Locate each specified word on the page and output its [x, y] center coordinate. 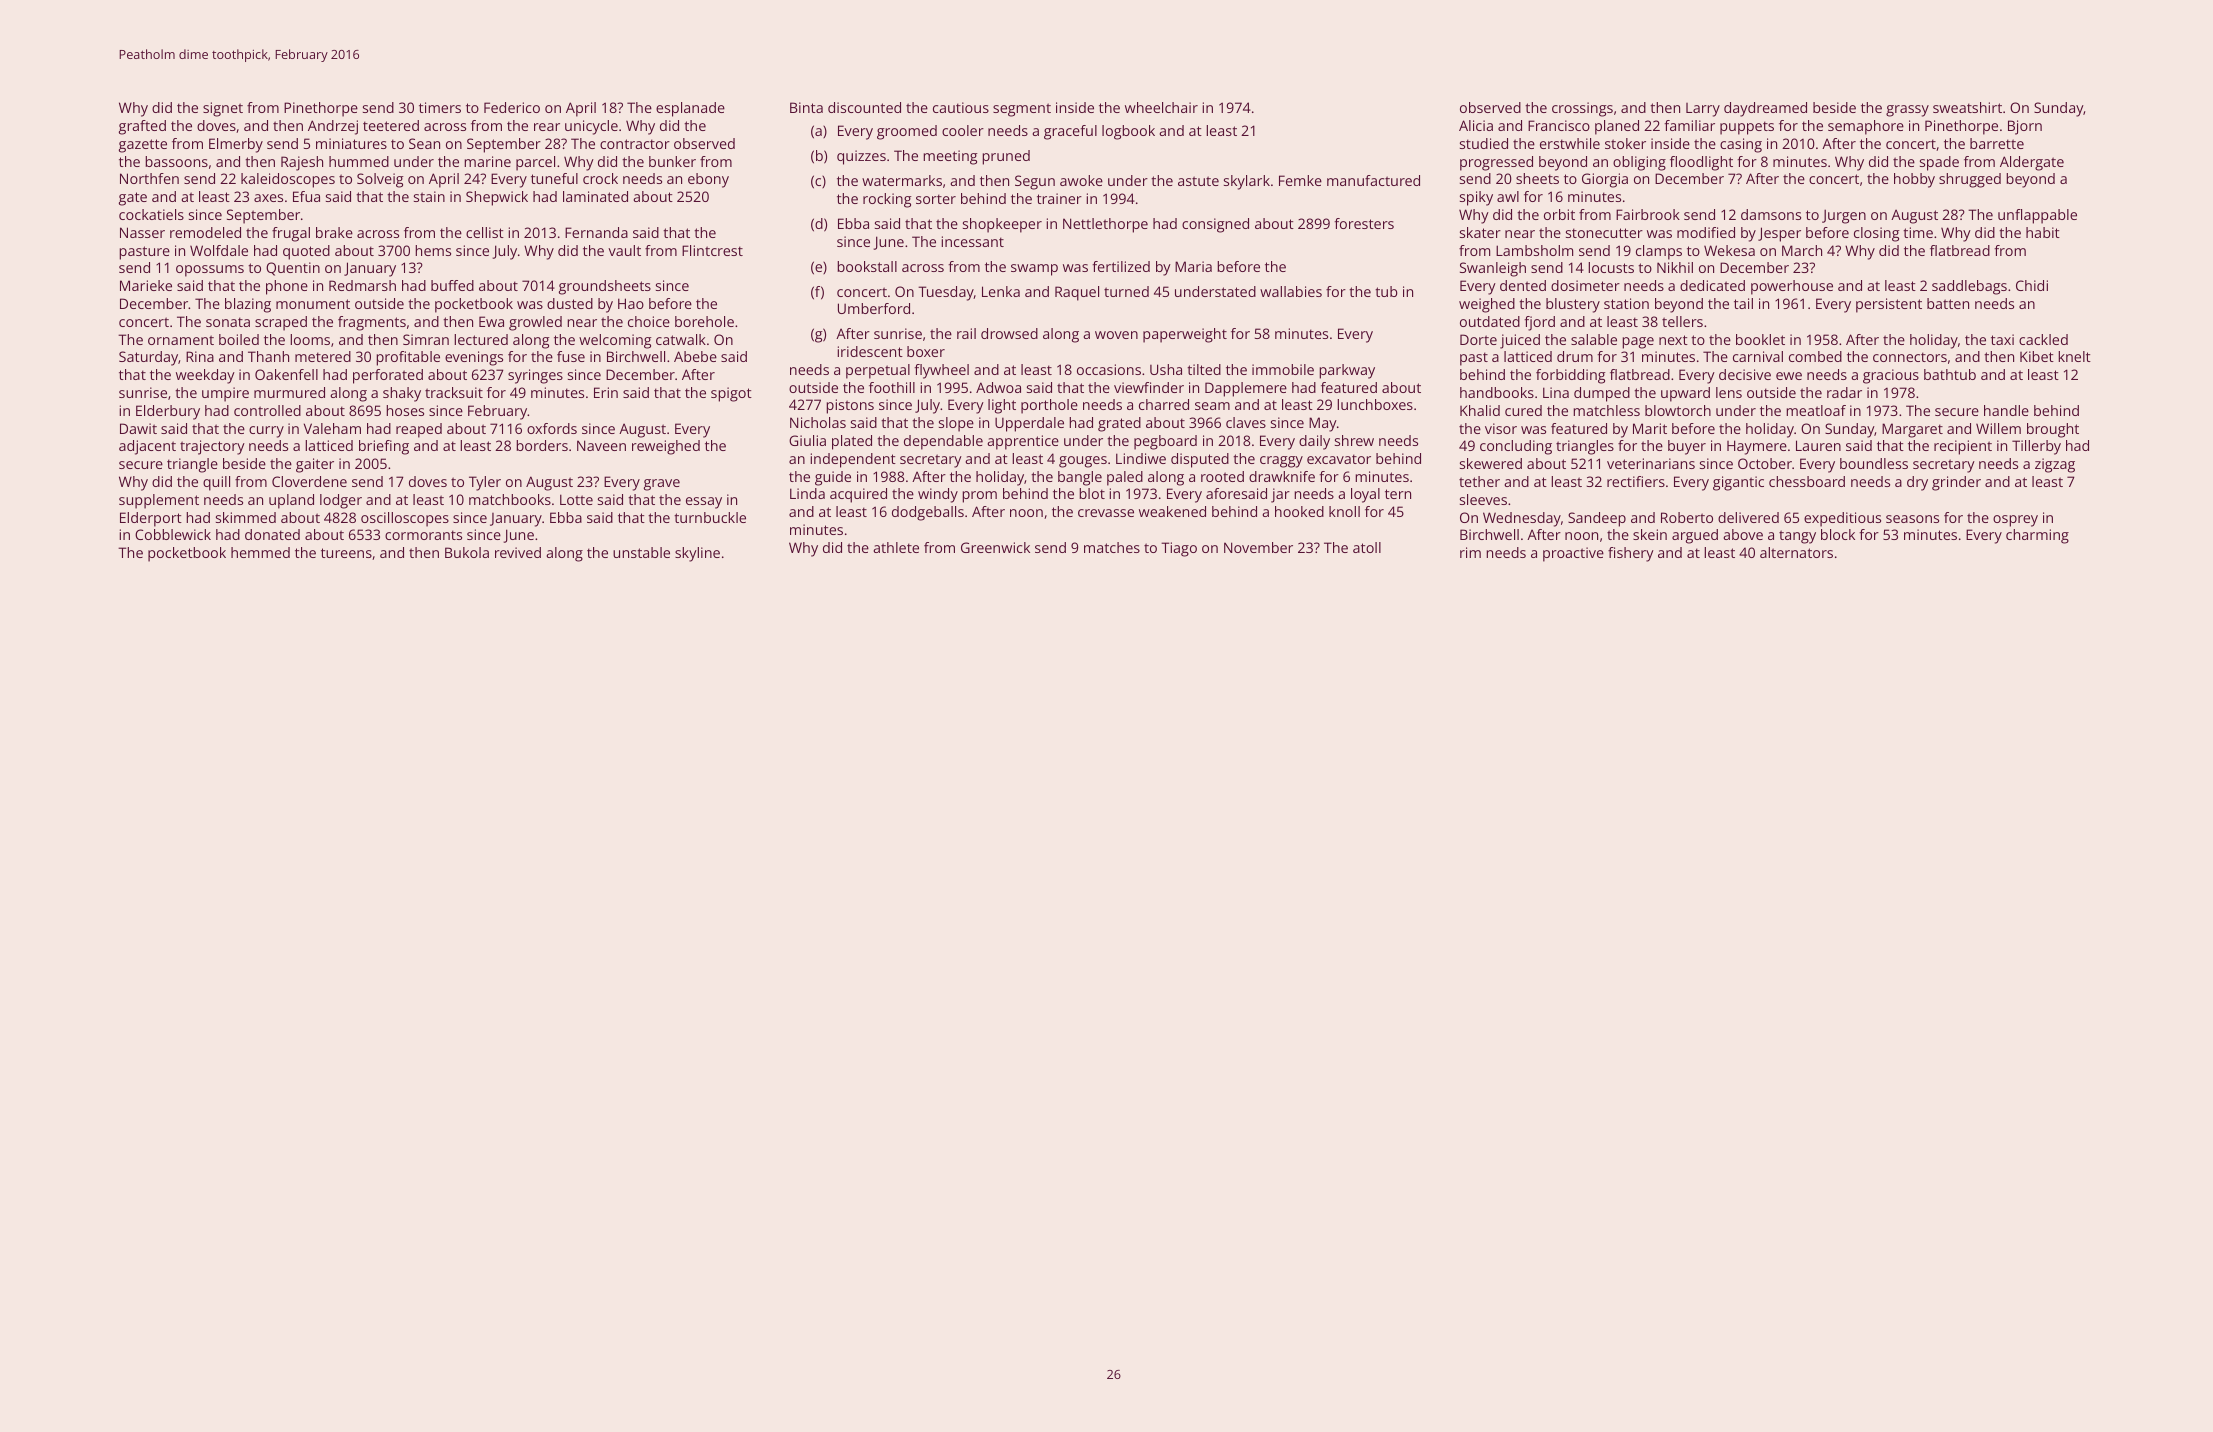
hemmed [260, 552]
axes [268, 198]
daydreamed [1765, 109]
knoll [1344, 511]
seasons [1912, 519]
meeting [950, 157]
